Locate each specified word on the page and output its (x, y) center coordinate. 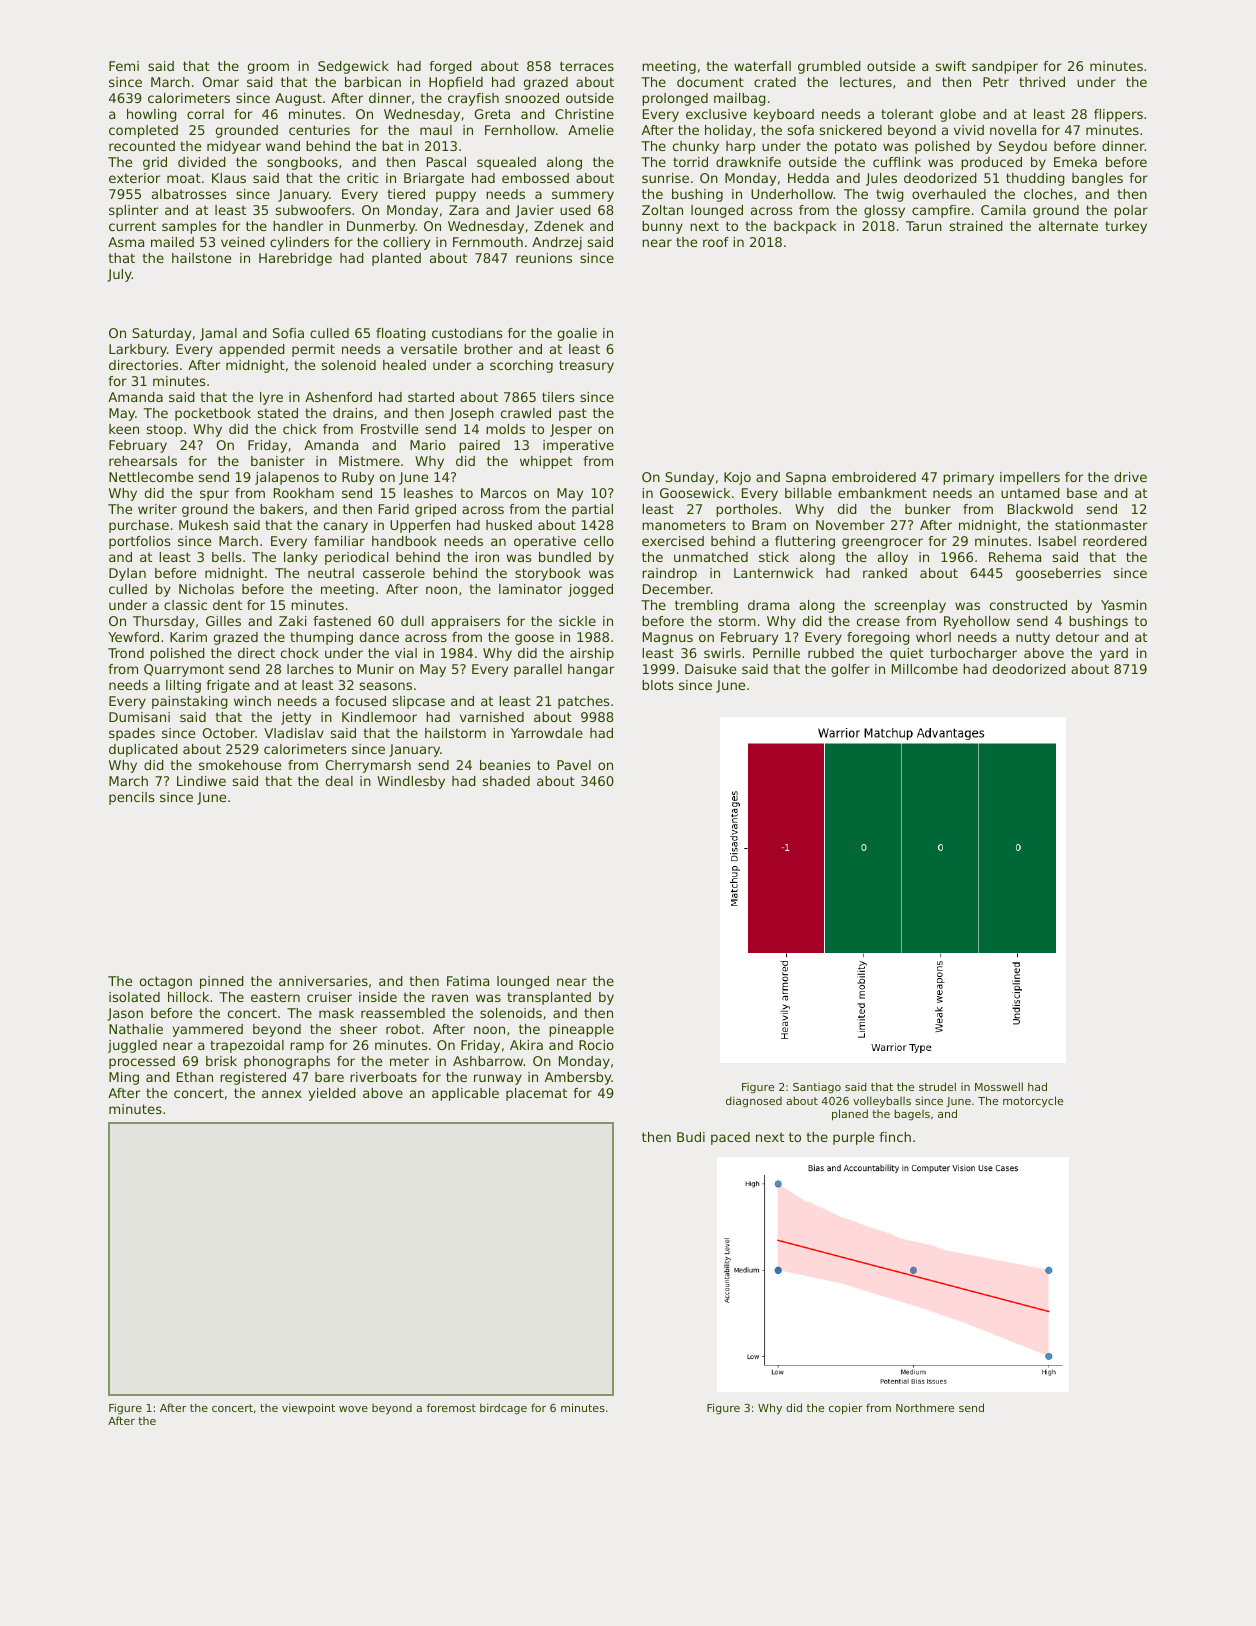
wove (353, 1409)
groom (268, 68)
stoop (164, 430)
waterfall (762, 66)
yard (1114, 654)
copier (846, 1409)
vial (406, 653)
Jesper (571, 430)
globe (958, 115)
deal (339, 781)
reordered (1115, 541)
